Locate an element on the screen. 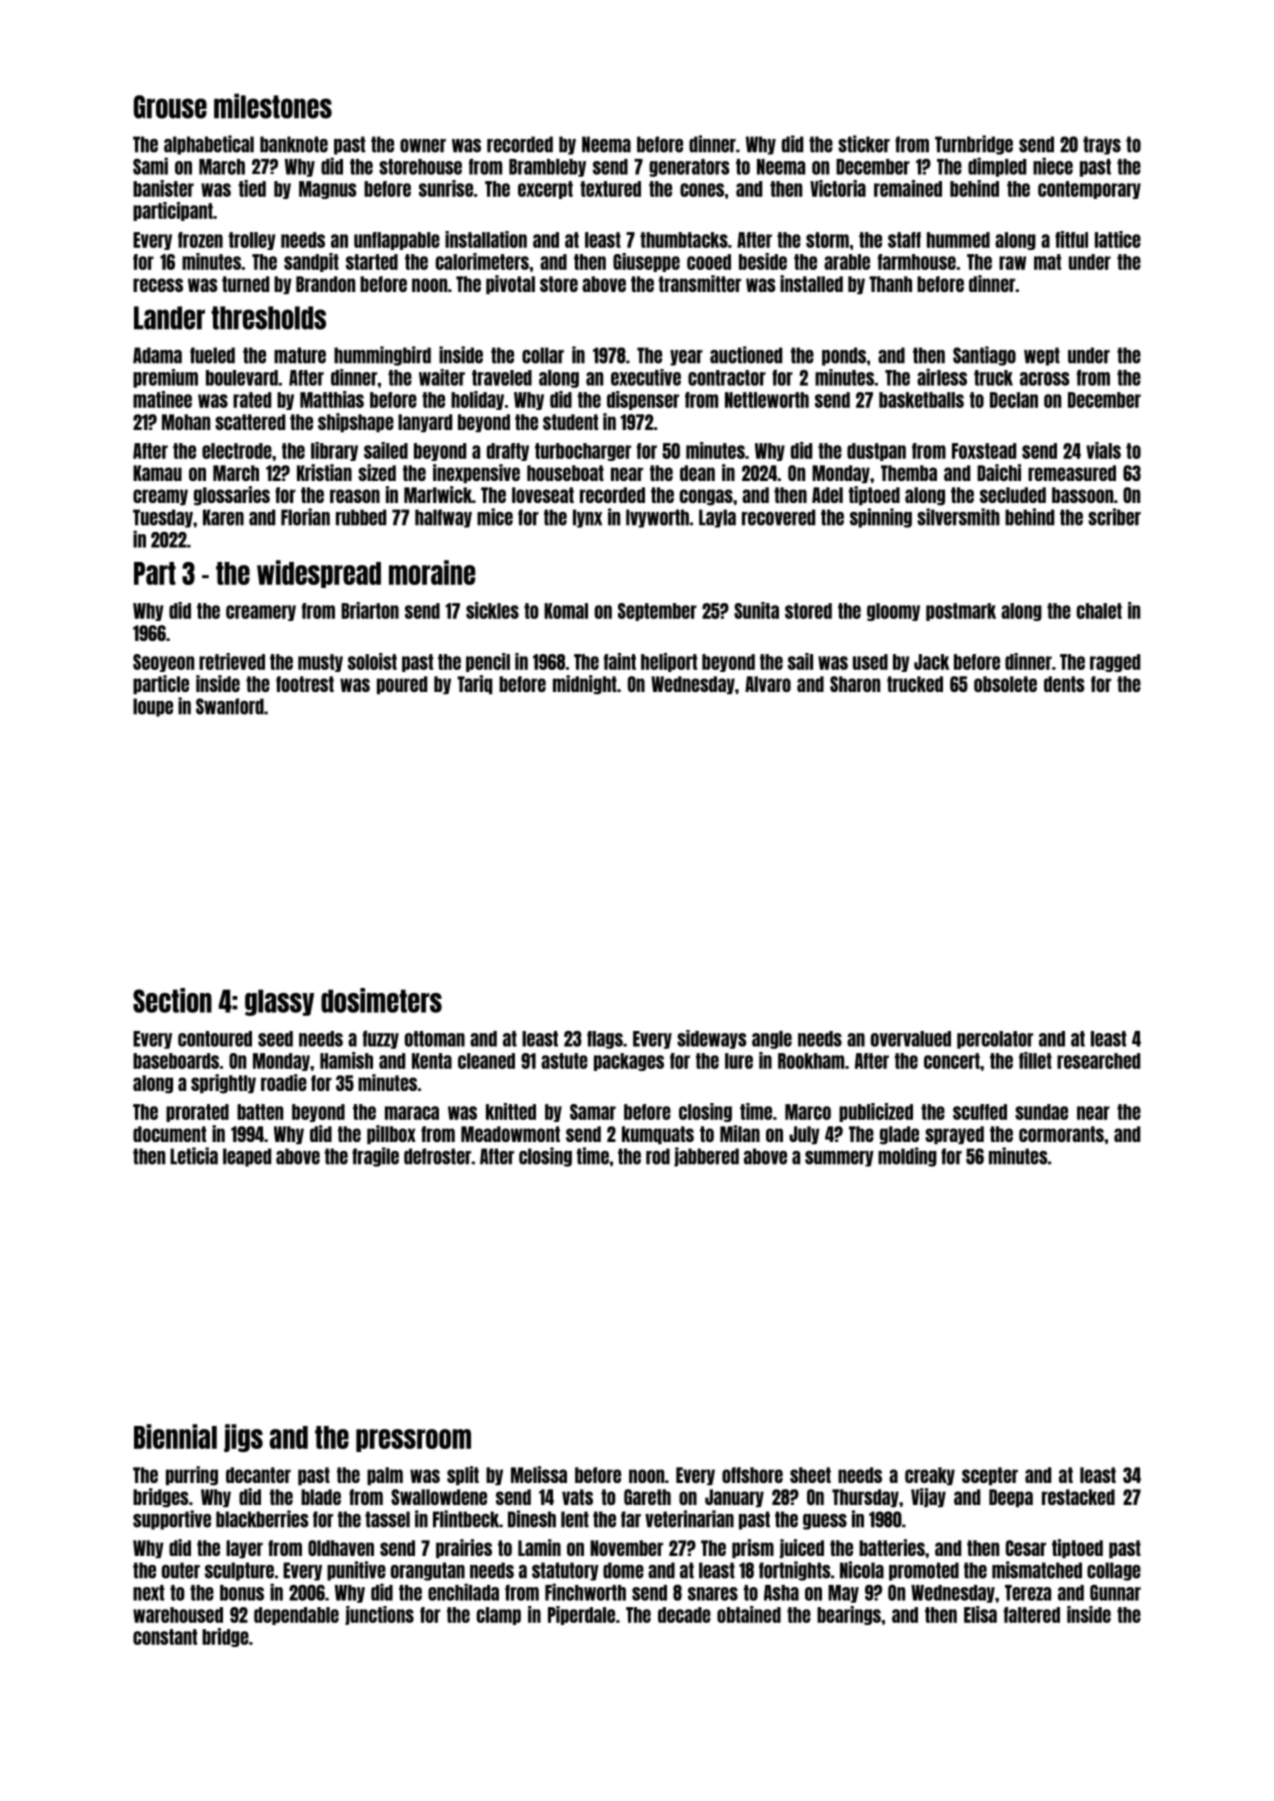 Image resolution: width=1274 pixels, height=1801 pixels. Sunita is located at coordinates (756, 610).
